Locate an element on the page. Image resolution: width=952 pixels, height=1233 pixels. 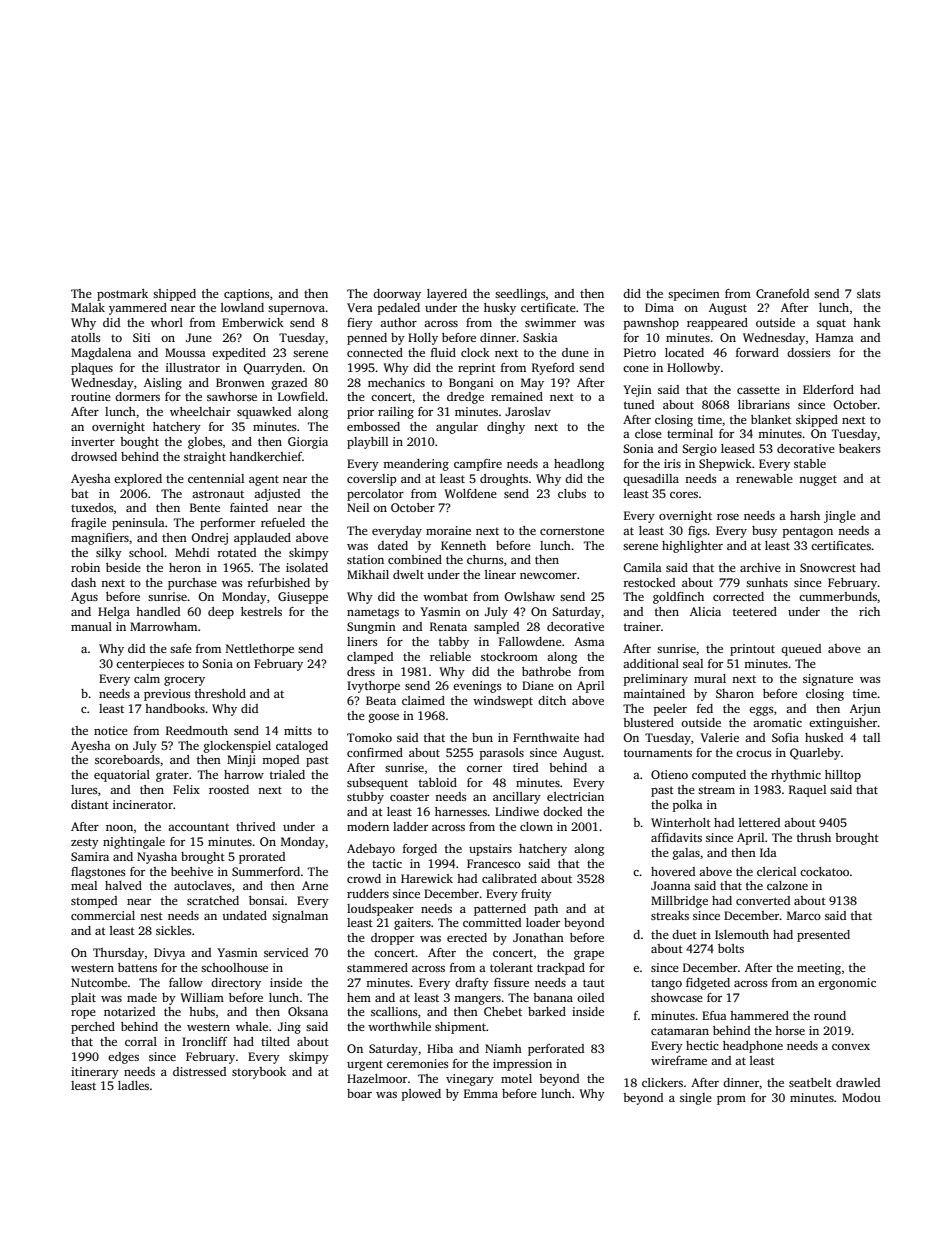
explored is located at coordinates (138, 480).
